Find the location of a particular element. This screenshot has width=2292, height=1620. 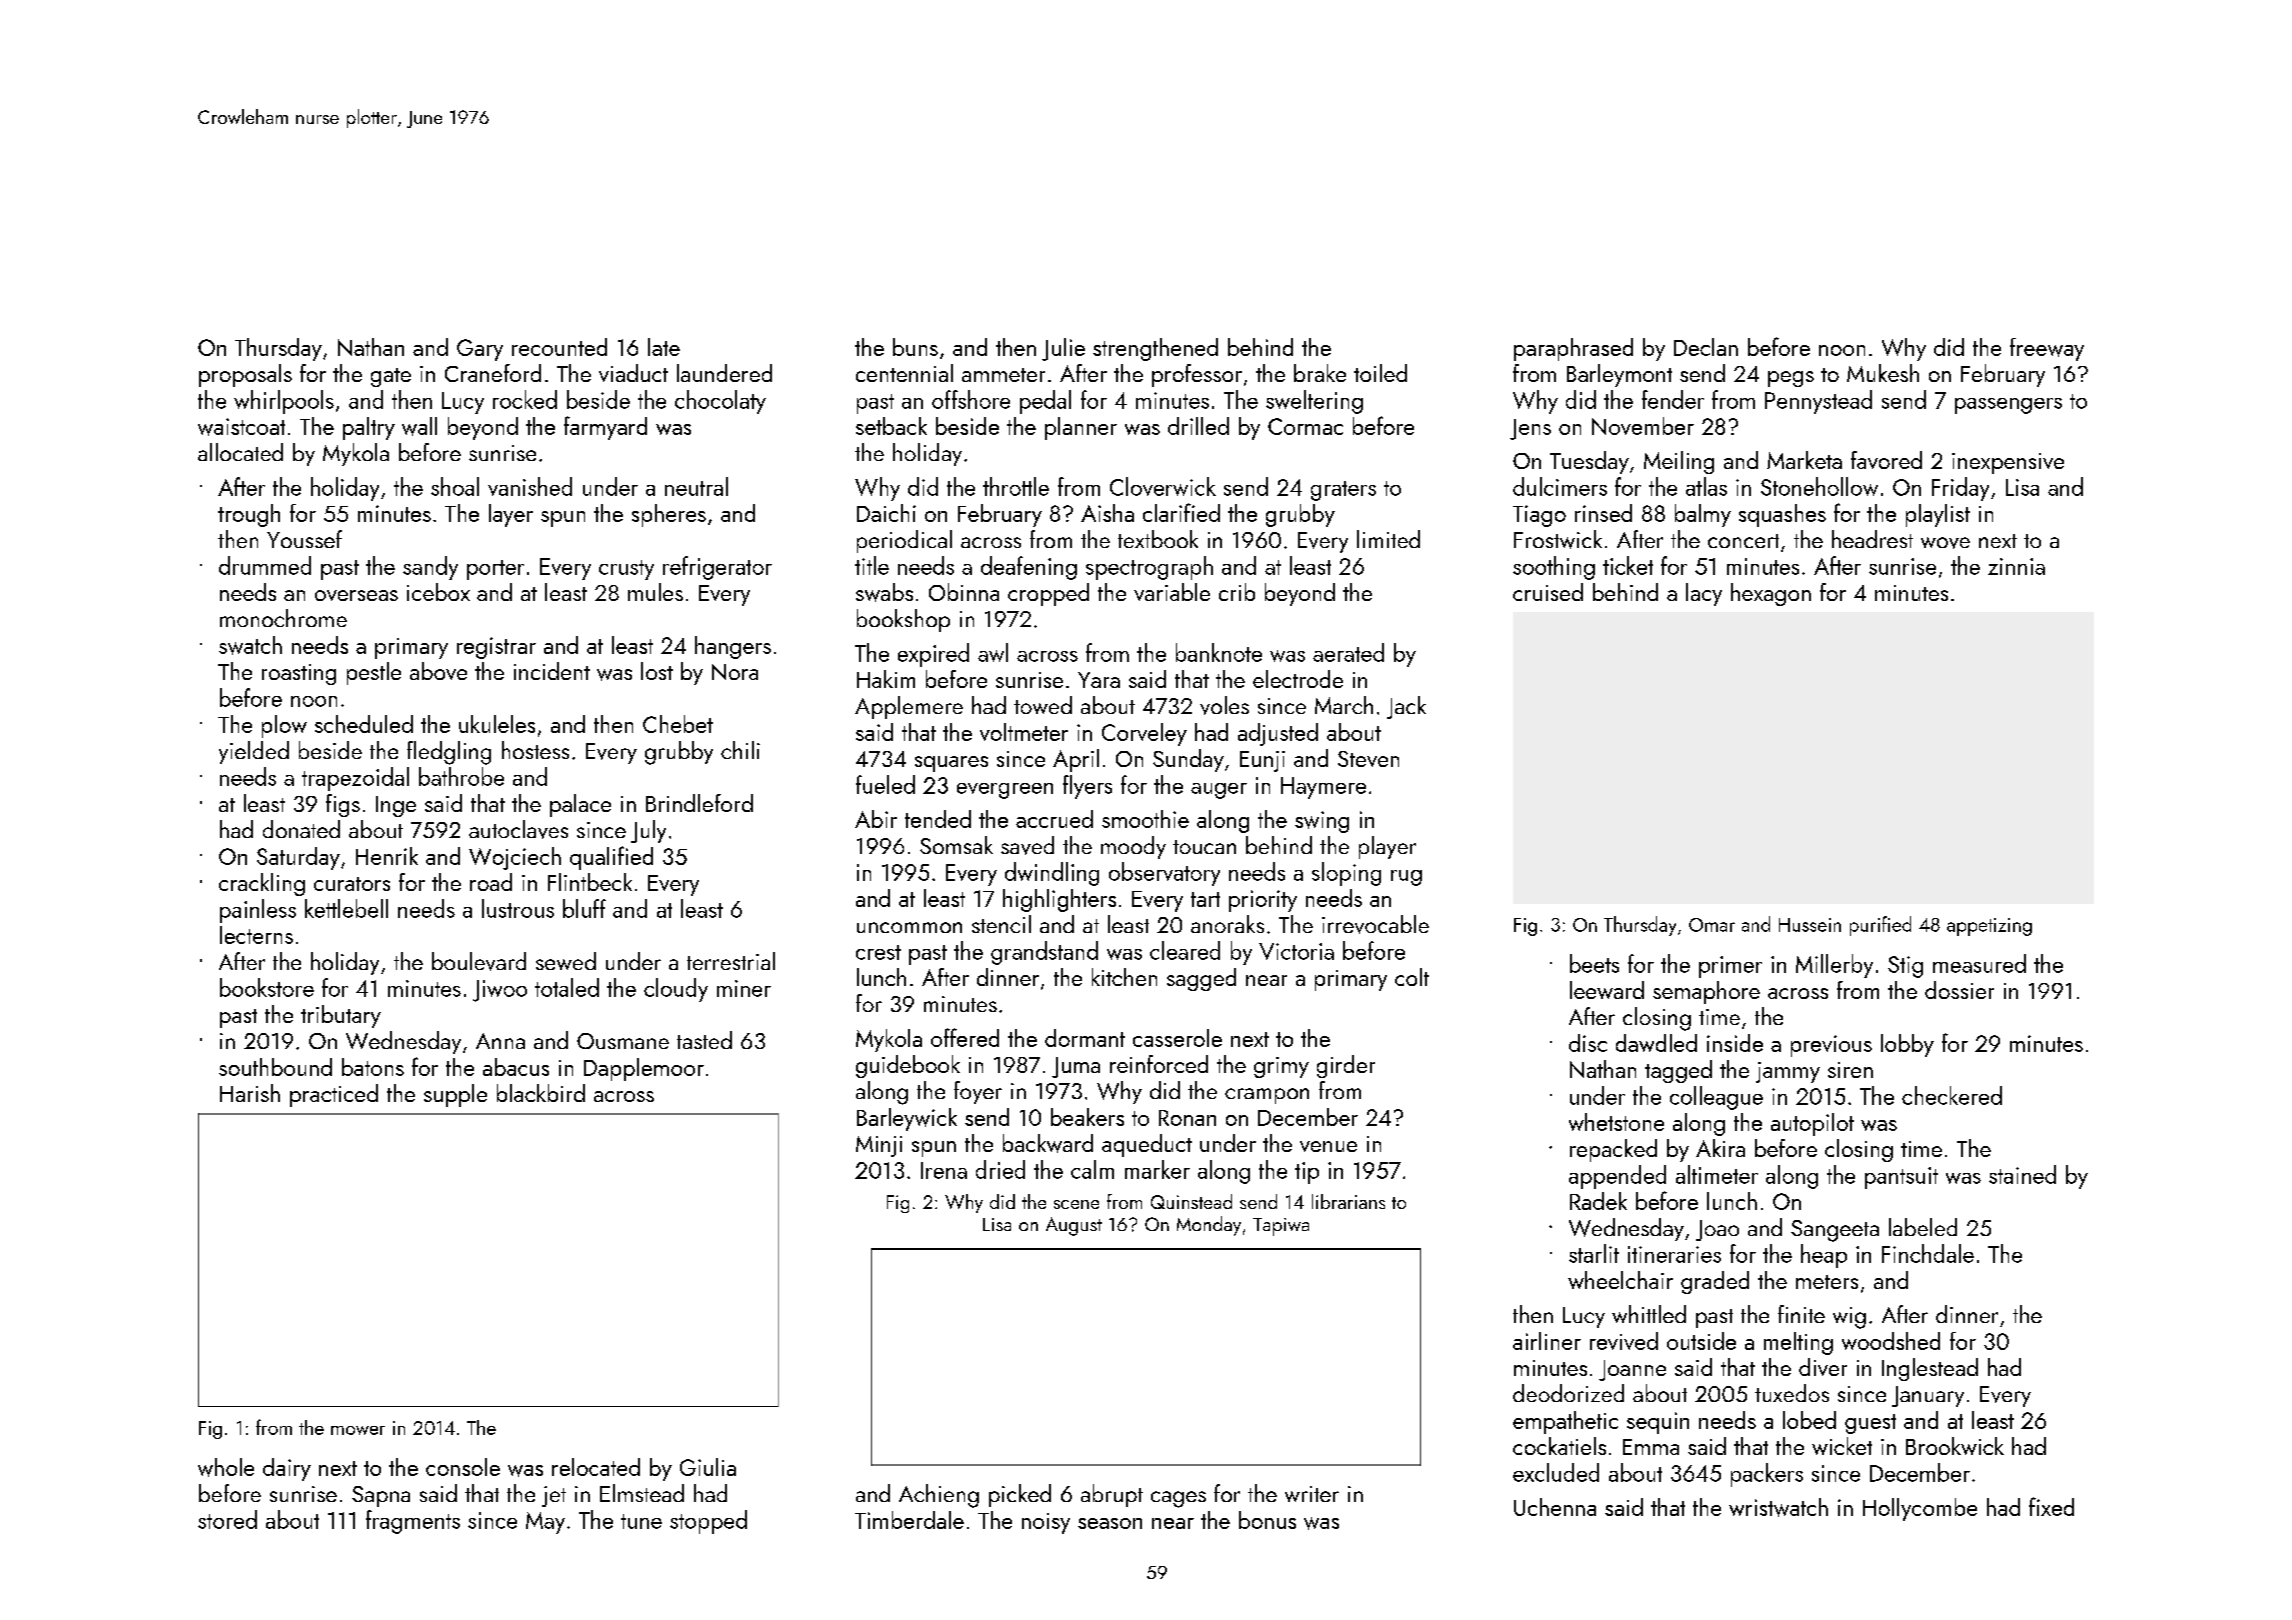

stopped is located at coordinates (708, 1522).
